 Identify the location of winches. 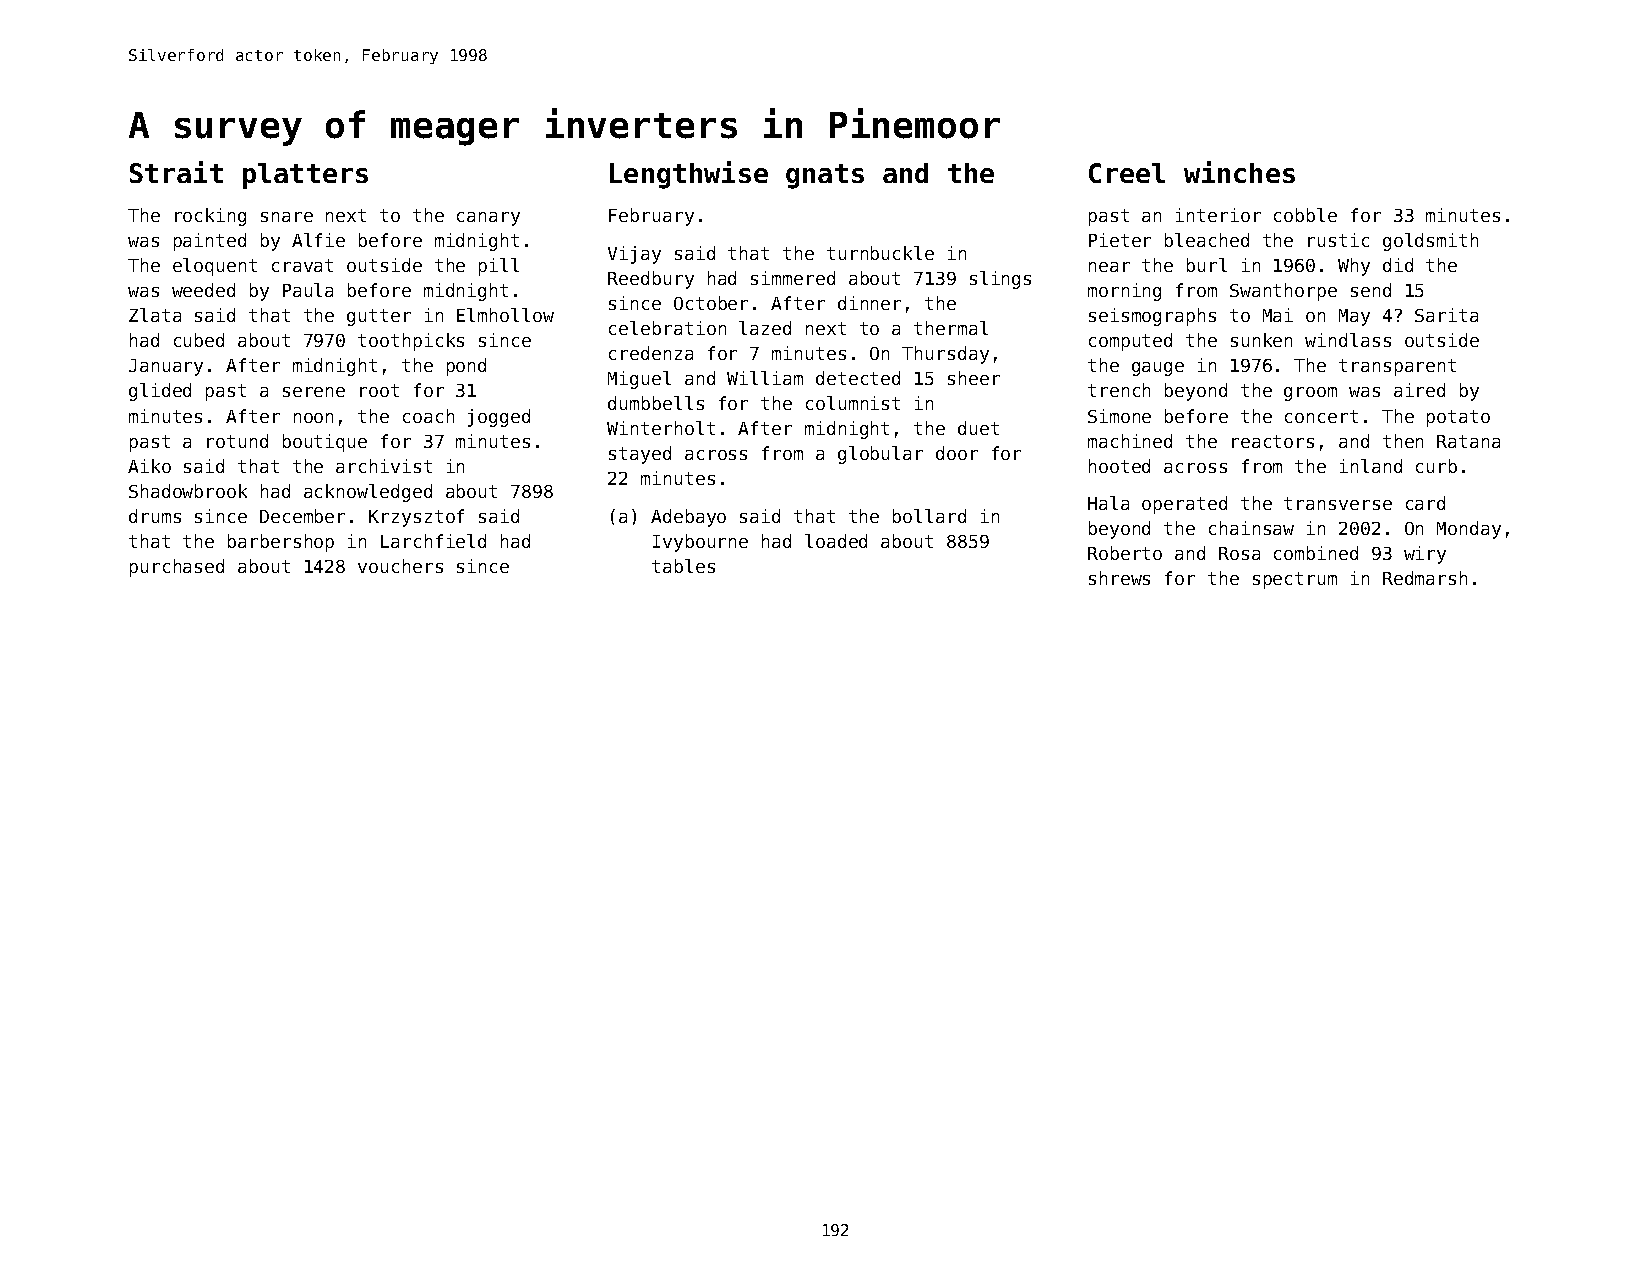
(1239, 172).
